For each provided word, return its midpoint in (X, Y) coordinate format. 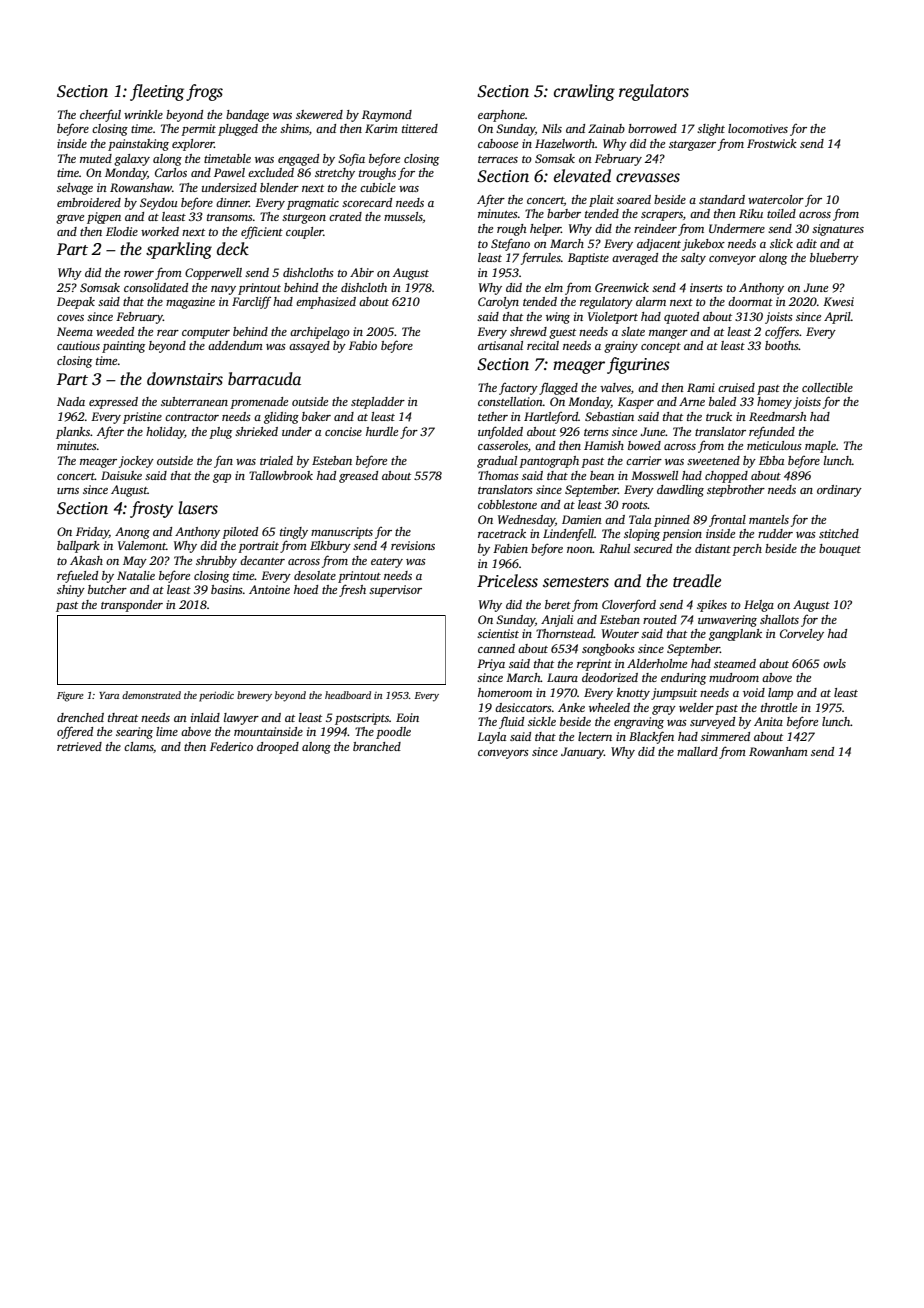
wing (558, 318)
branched (377, 746)
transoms (230, 217)
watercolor (776, 199)
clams (138, 746)
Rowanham (778, 751)
